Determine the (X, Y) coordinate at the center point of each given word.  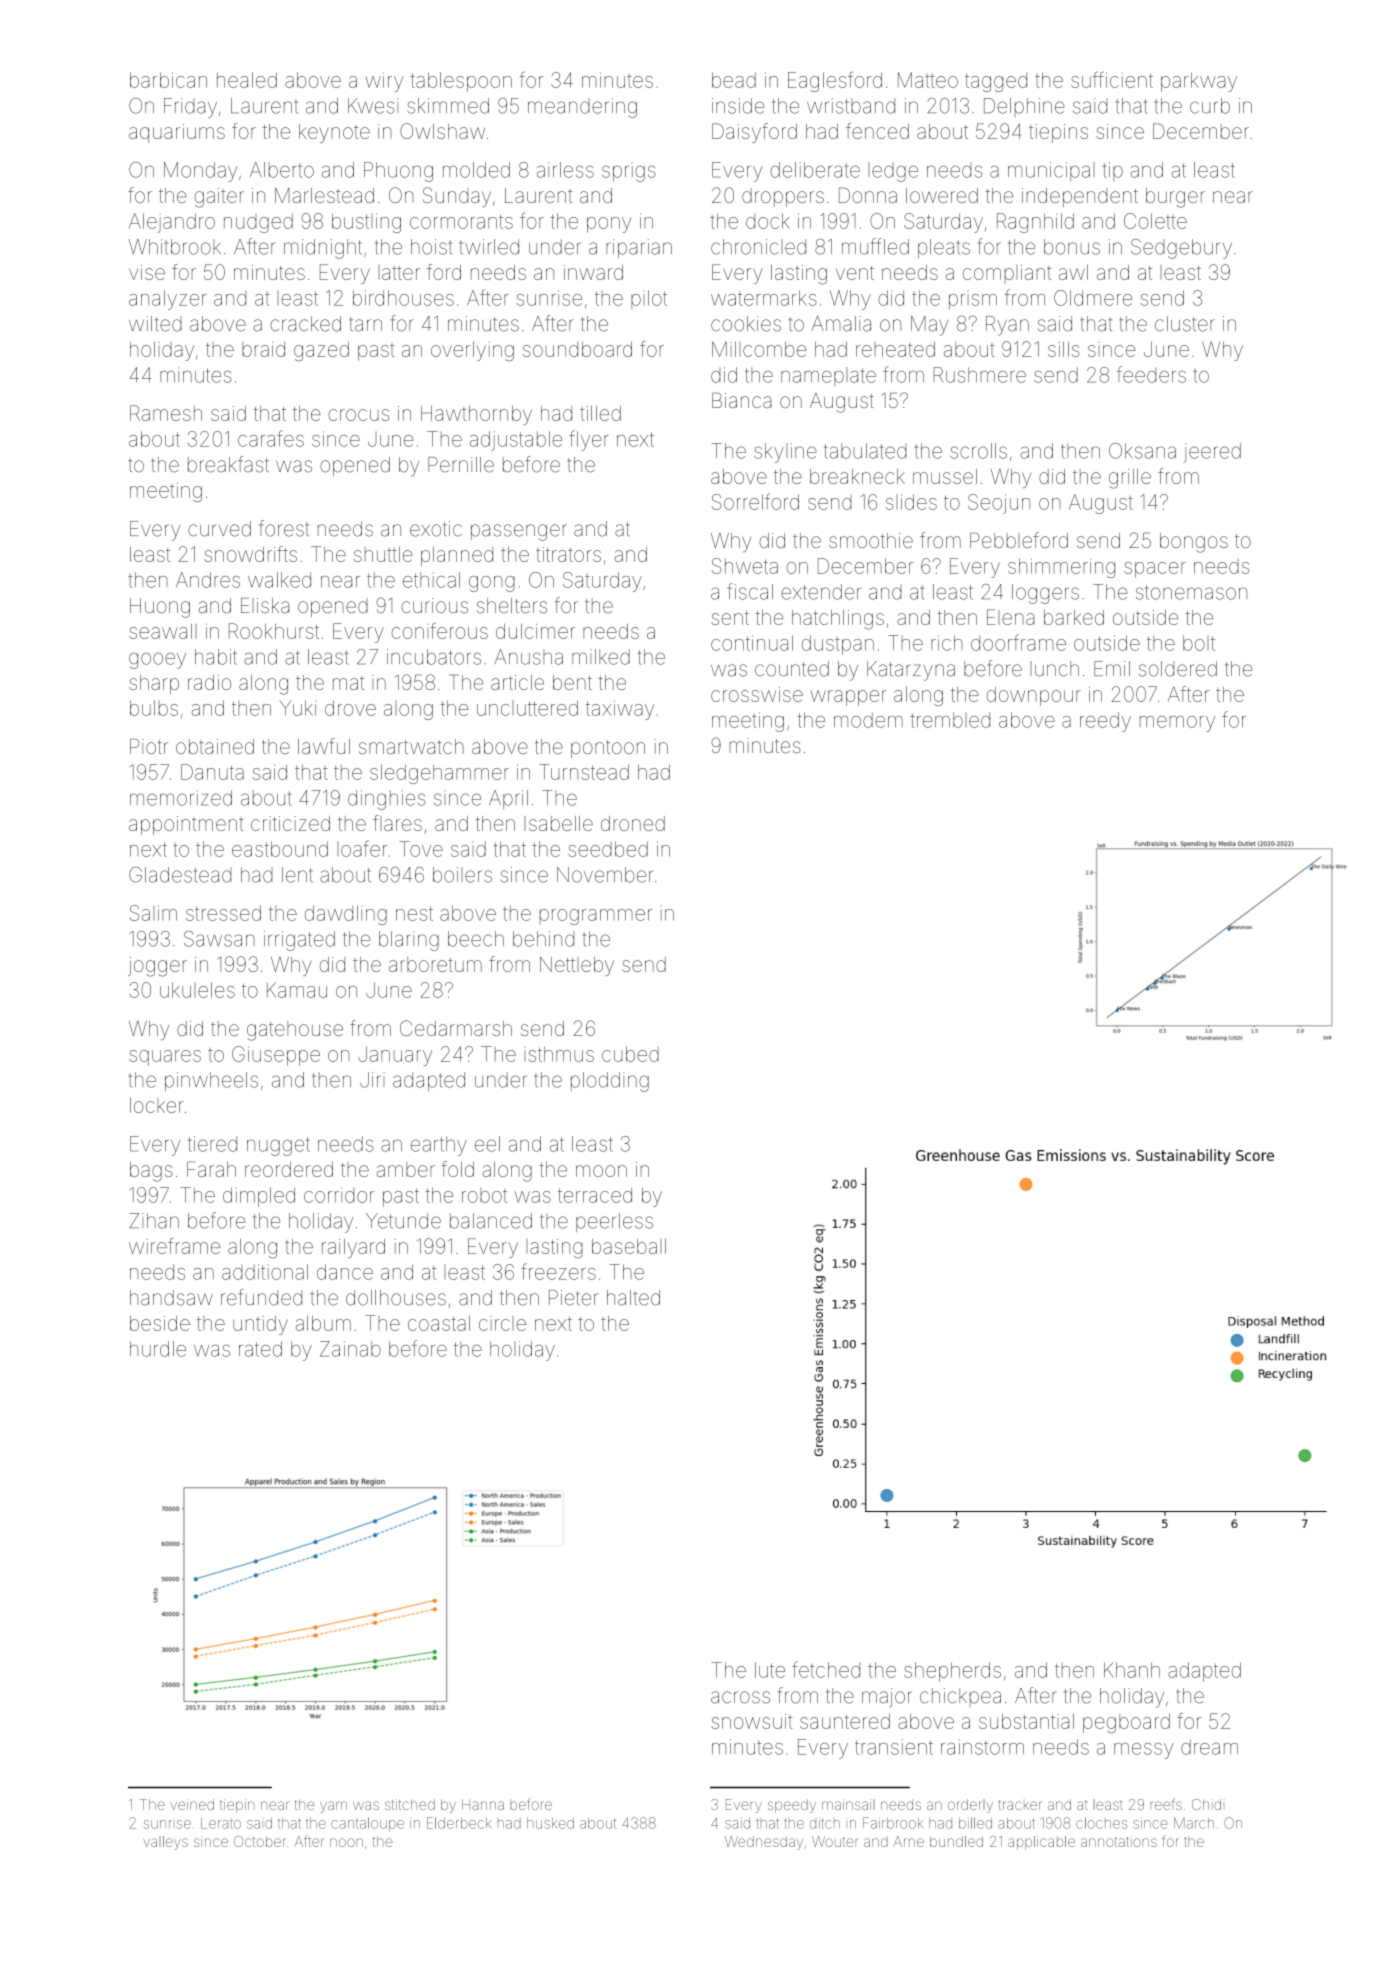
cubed (630, 1054)
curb (1210, 106)
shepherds (952, 1672)
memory (1177, 724)
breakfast (228, 464)
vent (855, 273)
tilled (600, 413)
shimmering (1061, 568)
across (740, 1697)
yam (333, 1807)
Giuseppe (276, 1056)
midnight (323, 249)
